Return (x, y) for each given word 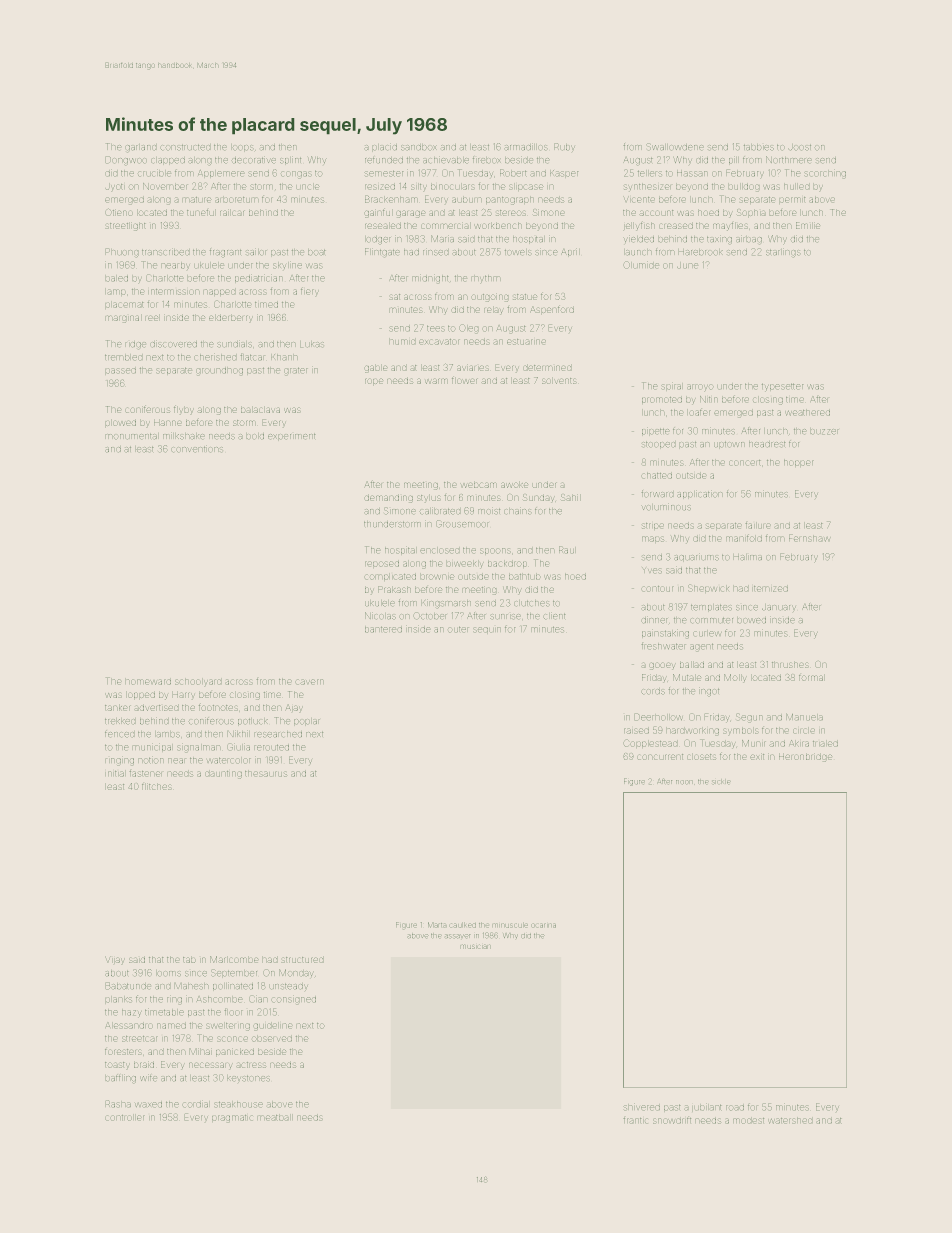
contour (657, 589)
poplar (307, 722)
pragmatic (232, 1119)
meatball (275, 1117)
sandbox (419, 147)
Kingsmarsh (446, 604)
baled (116, 278)
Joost (799, 147)
